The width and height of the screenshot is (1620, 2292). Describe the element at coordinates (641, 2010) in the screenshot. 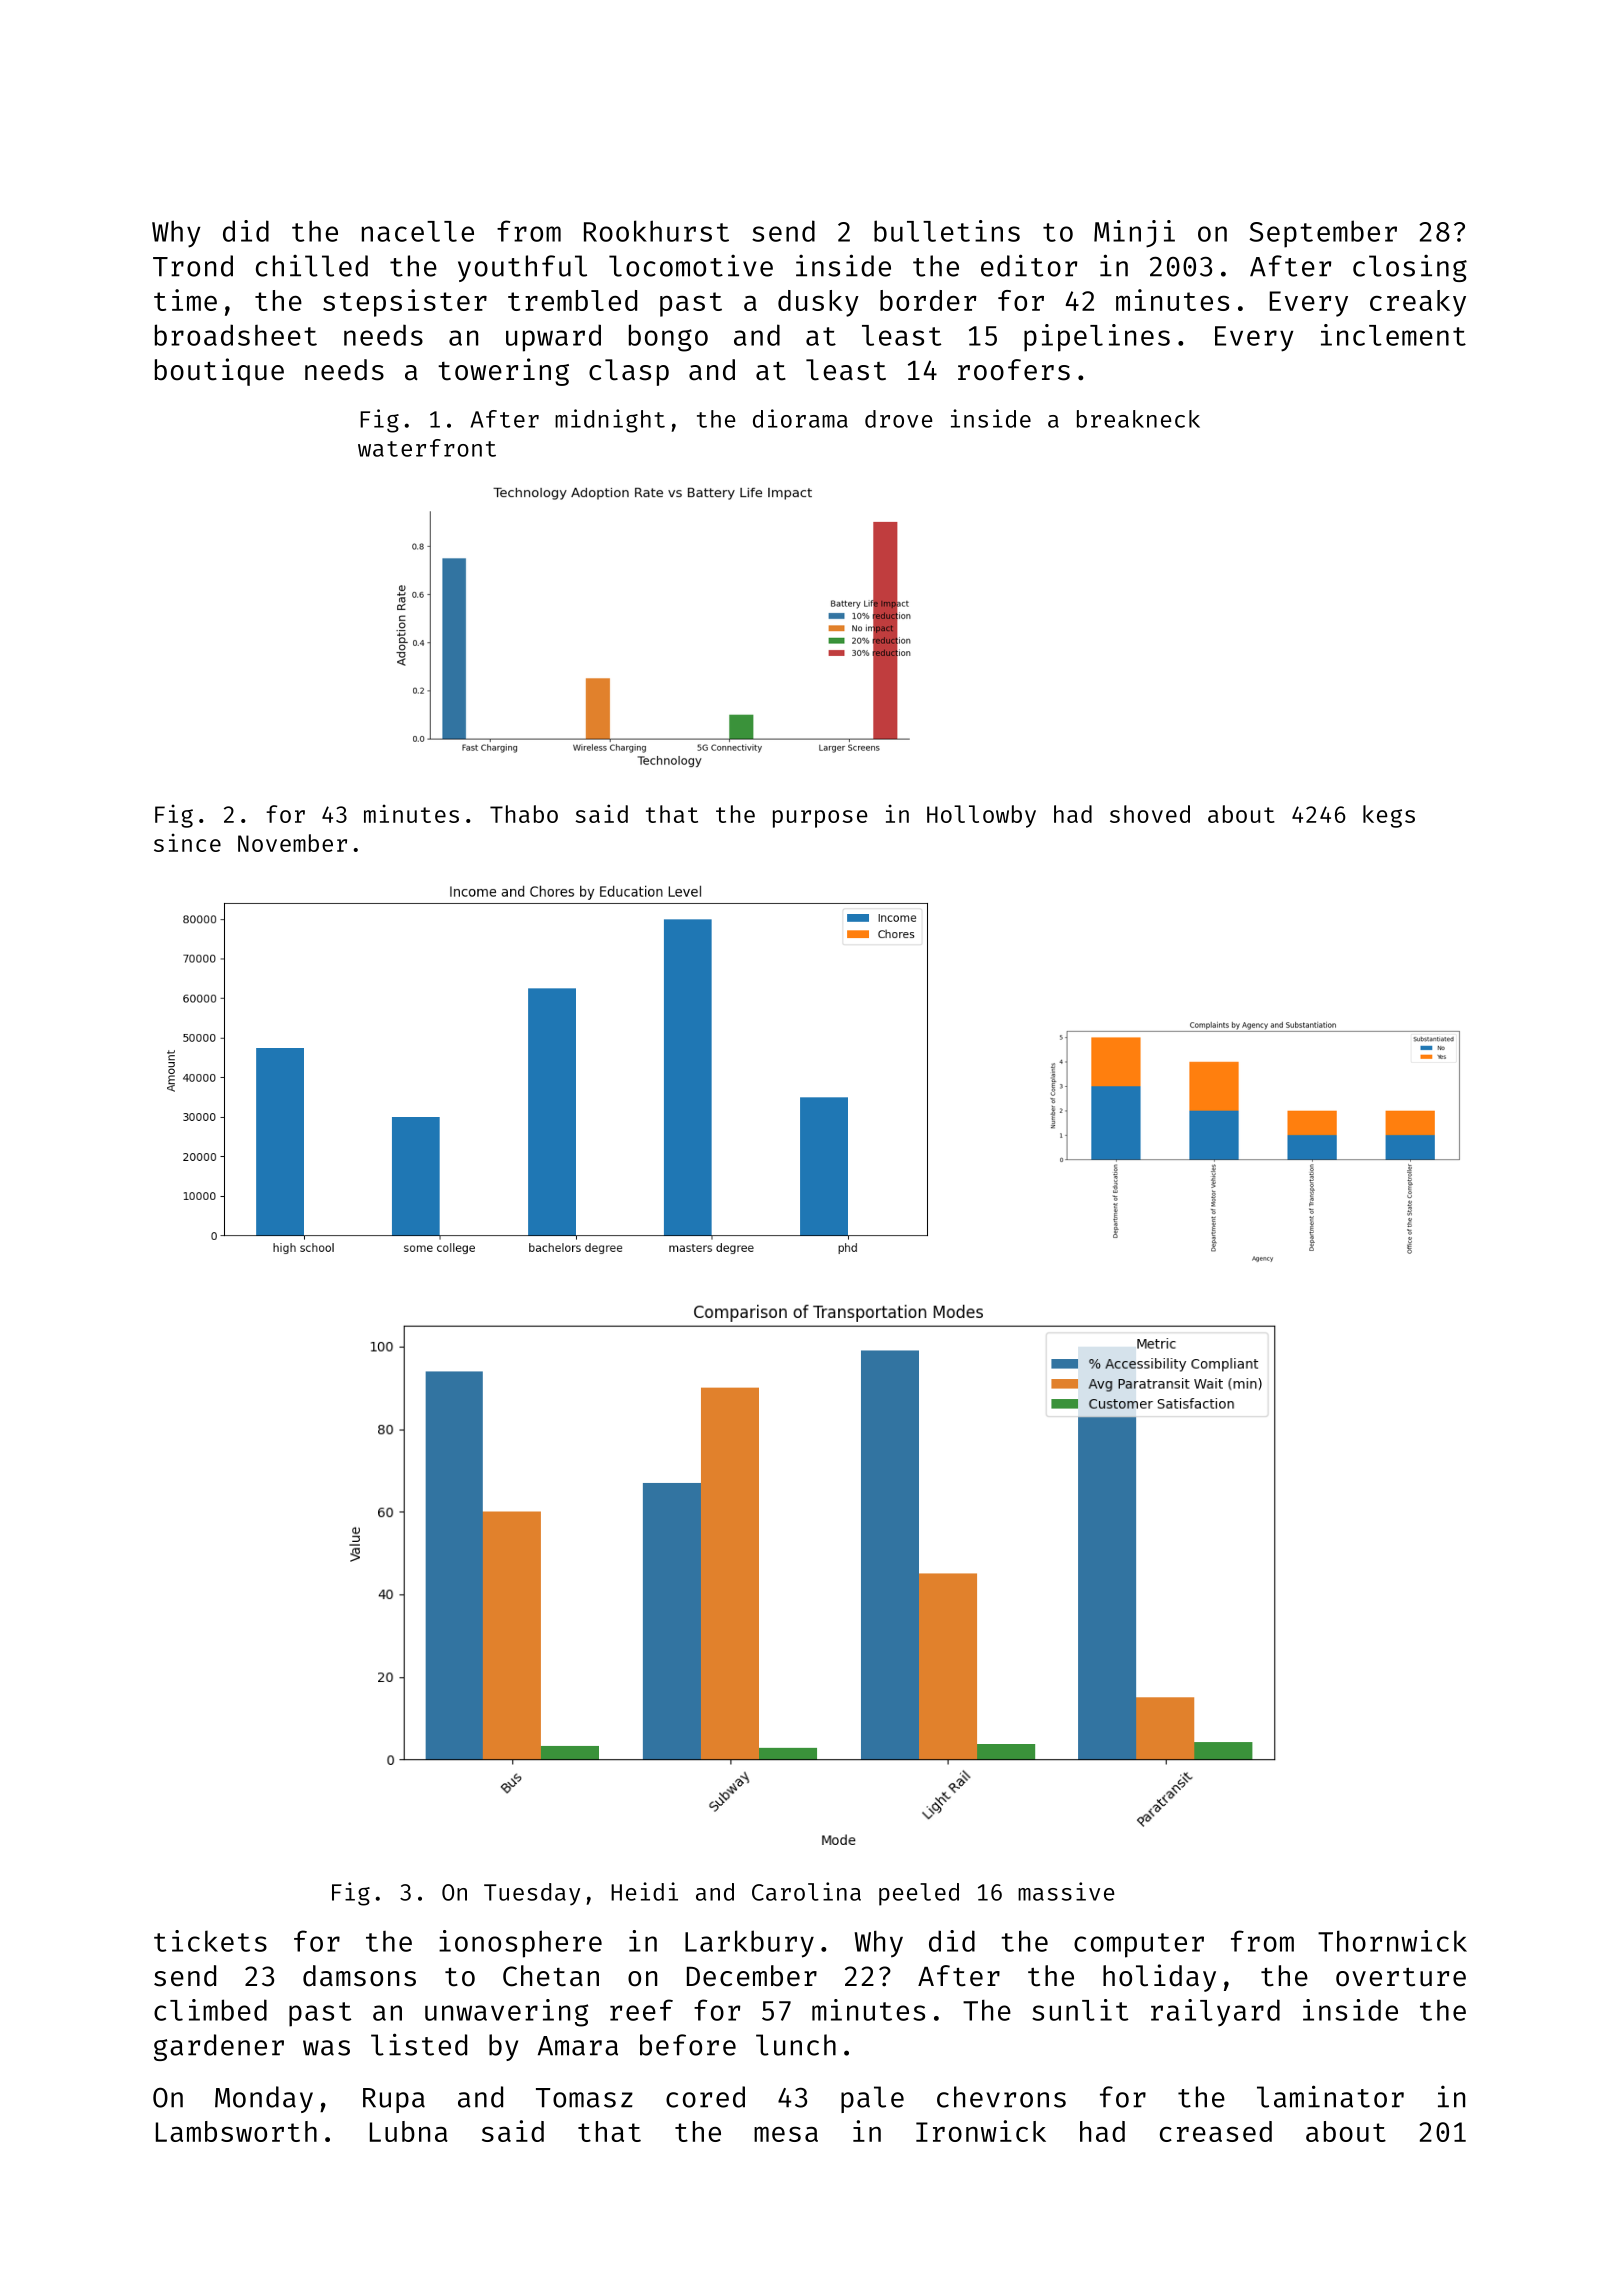

I see `reef` at that location.
